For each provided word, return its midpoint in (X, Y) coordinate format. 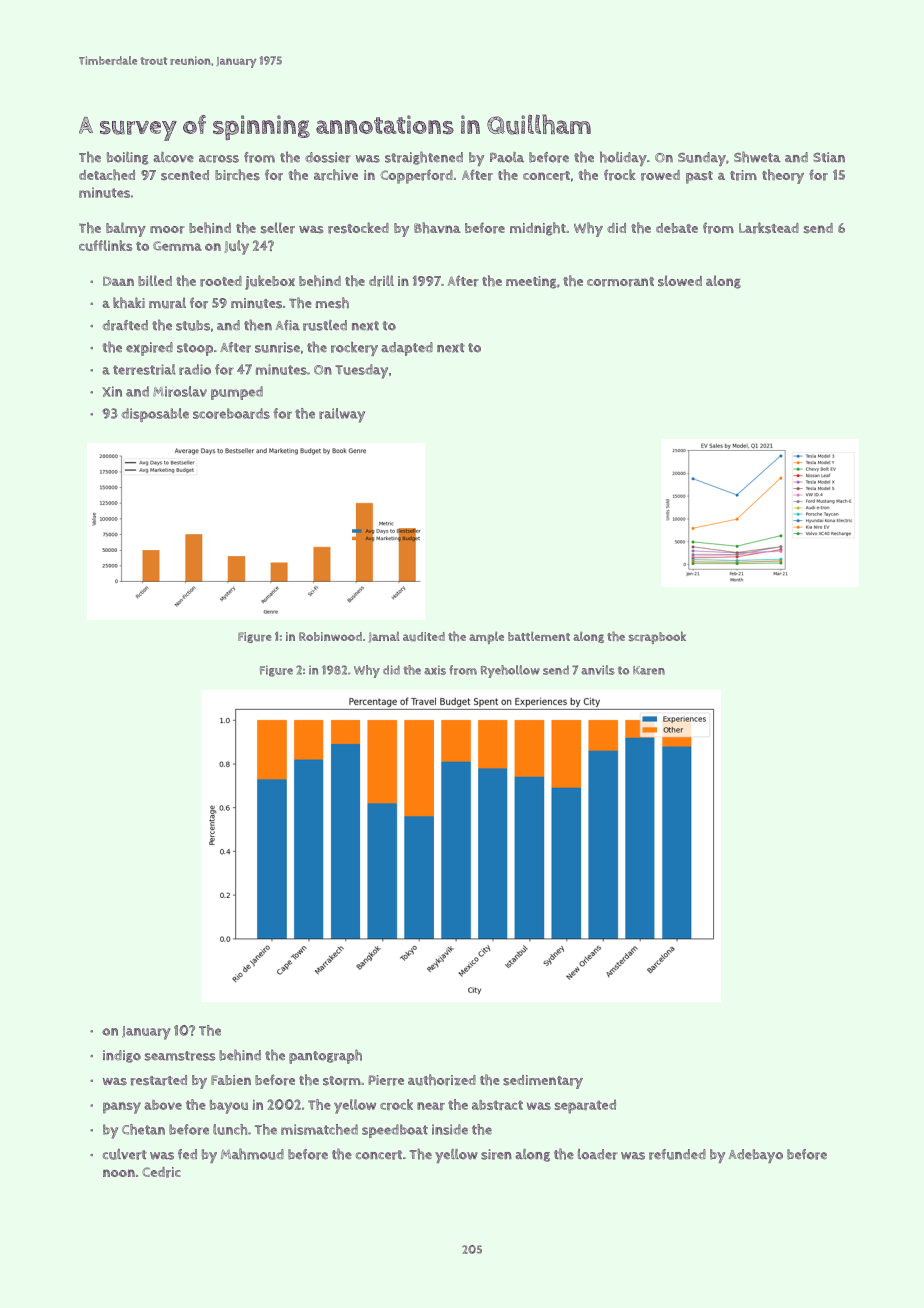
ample (486, 637)
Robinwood (330, 636)
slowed (680, 281)
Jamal (384, 637)
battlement (539, 636)
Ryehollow (510, 671)
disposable (155, 415)
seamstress (180, 1056)
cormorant (620, 282)
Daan (118, 281)
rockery (354, 349)
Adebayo (755, 1156)
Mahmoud (252, 1154)
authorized (442, 1080)
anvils (598, 670)
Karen (649, 670)
